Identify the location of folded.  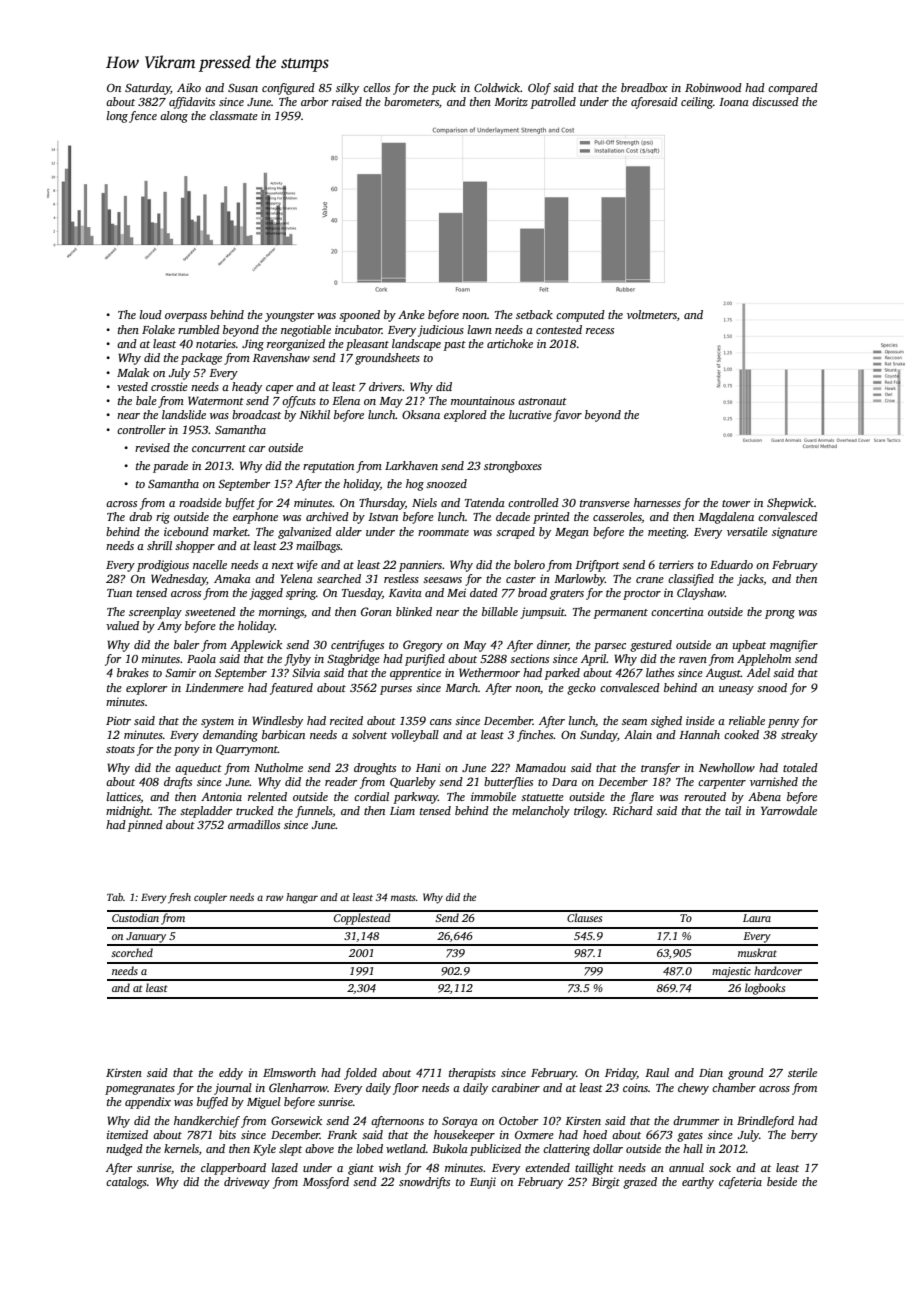
(360, 1074).
